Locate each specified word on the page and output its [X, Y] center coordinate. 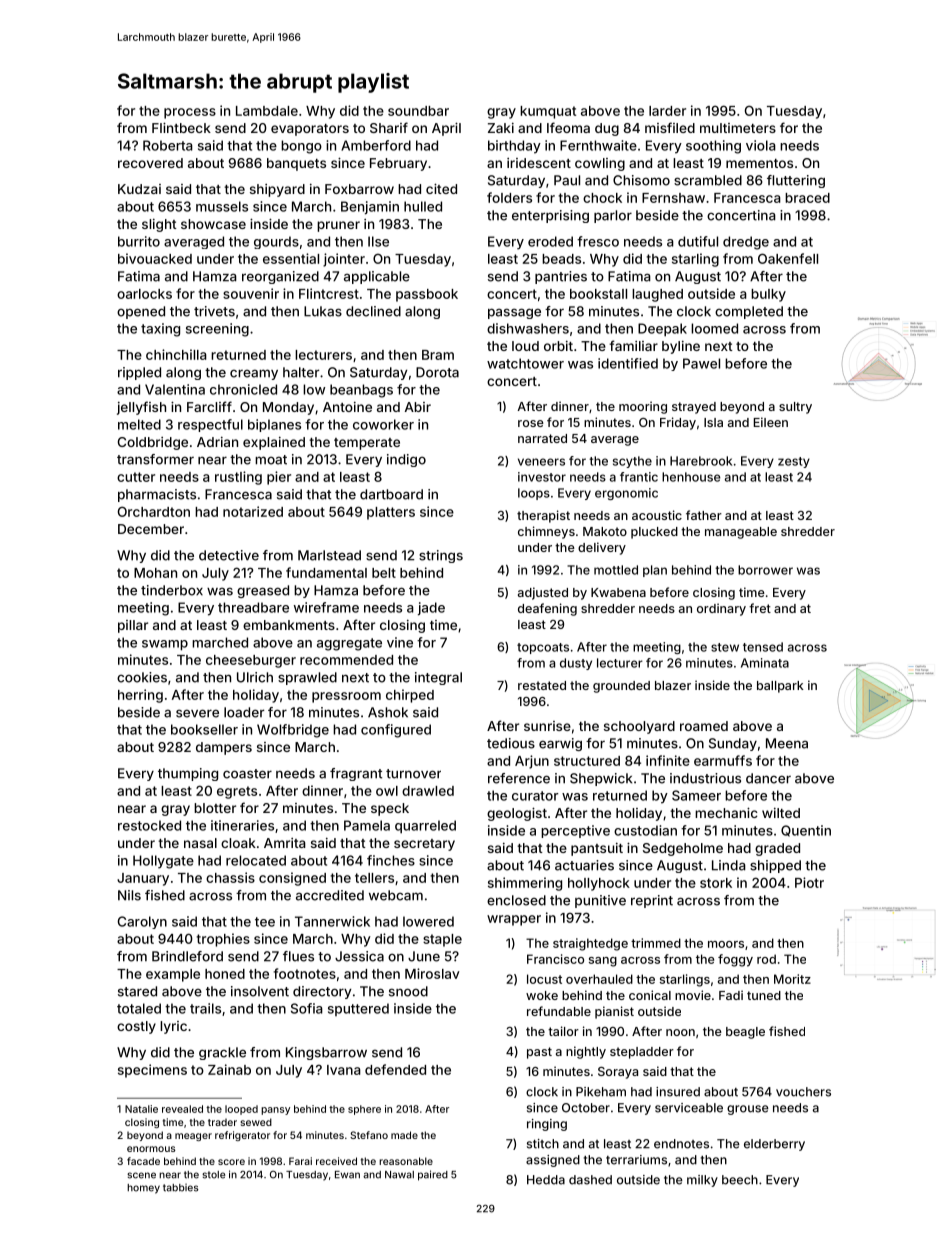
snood [408, 991]
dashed [590, 1180]
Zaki [501, 128]
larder [667, 111]
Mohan [155, 573]
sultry [795, 408]
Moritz [792, 979]
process [190, 113]
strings [441, 556]
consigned [292, 879]
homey [143, 1189]
